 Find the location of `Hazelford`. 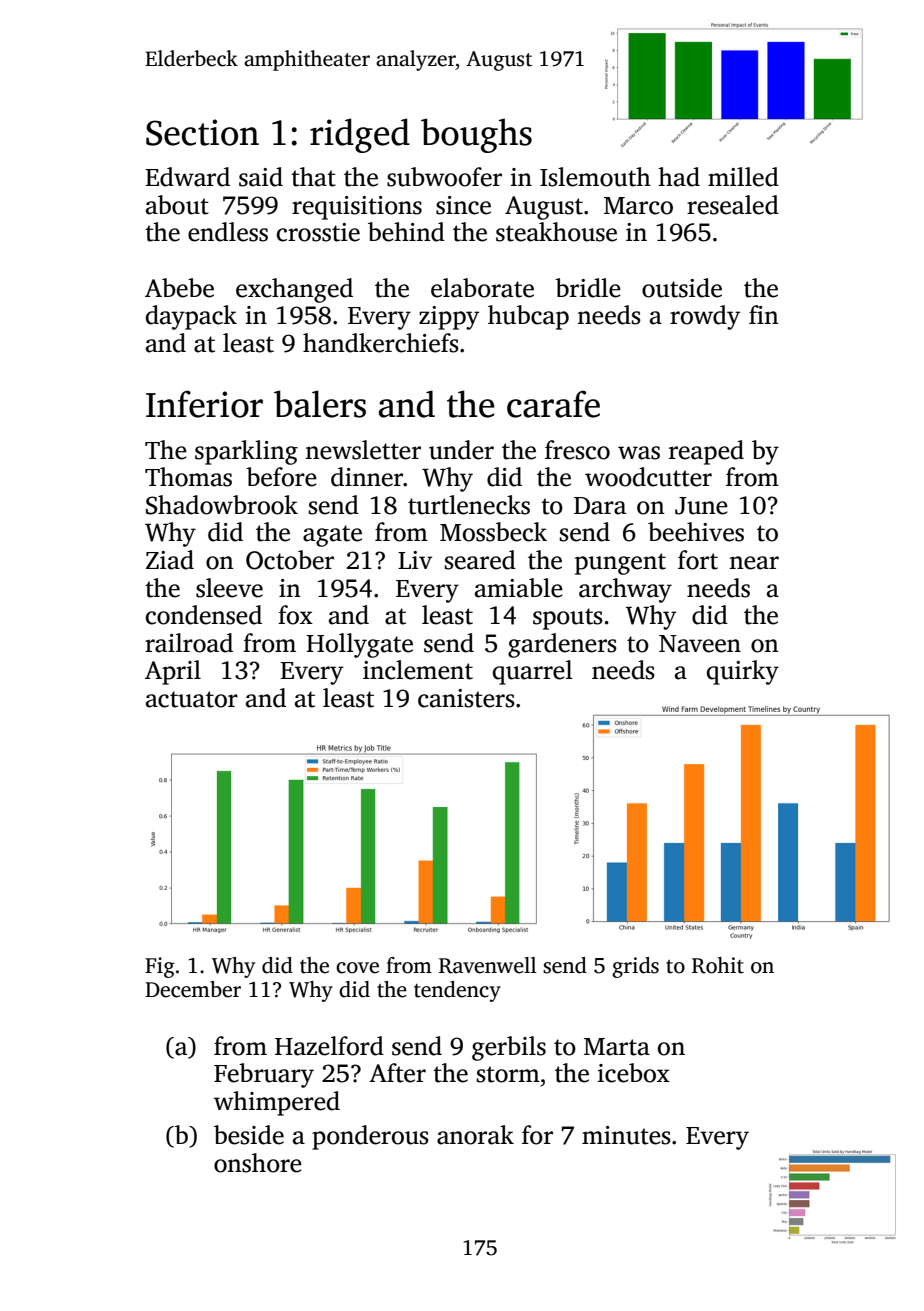

Hazelford is located at coordinates (329, 1046).
